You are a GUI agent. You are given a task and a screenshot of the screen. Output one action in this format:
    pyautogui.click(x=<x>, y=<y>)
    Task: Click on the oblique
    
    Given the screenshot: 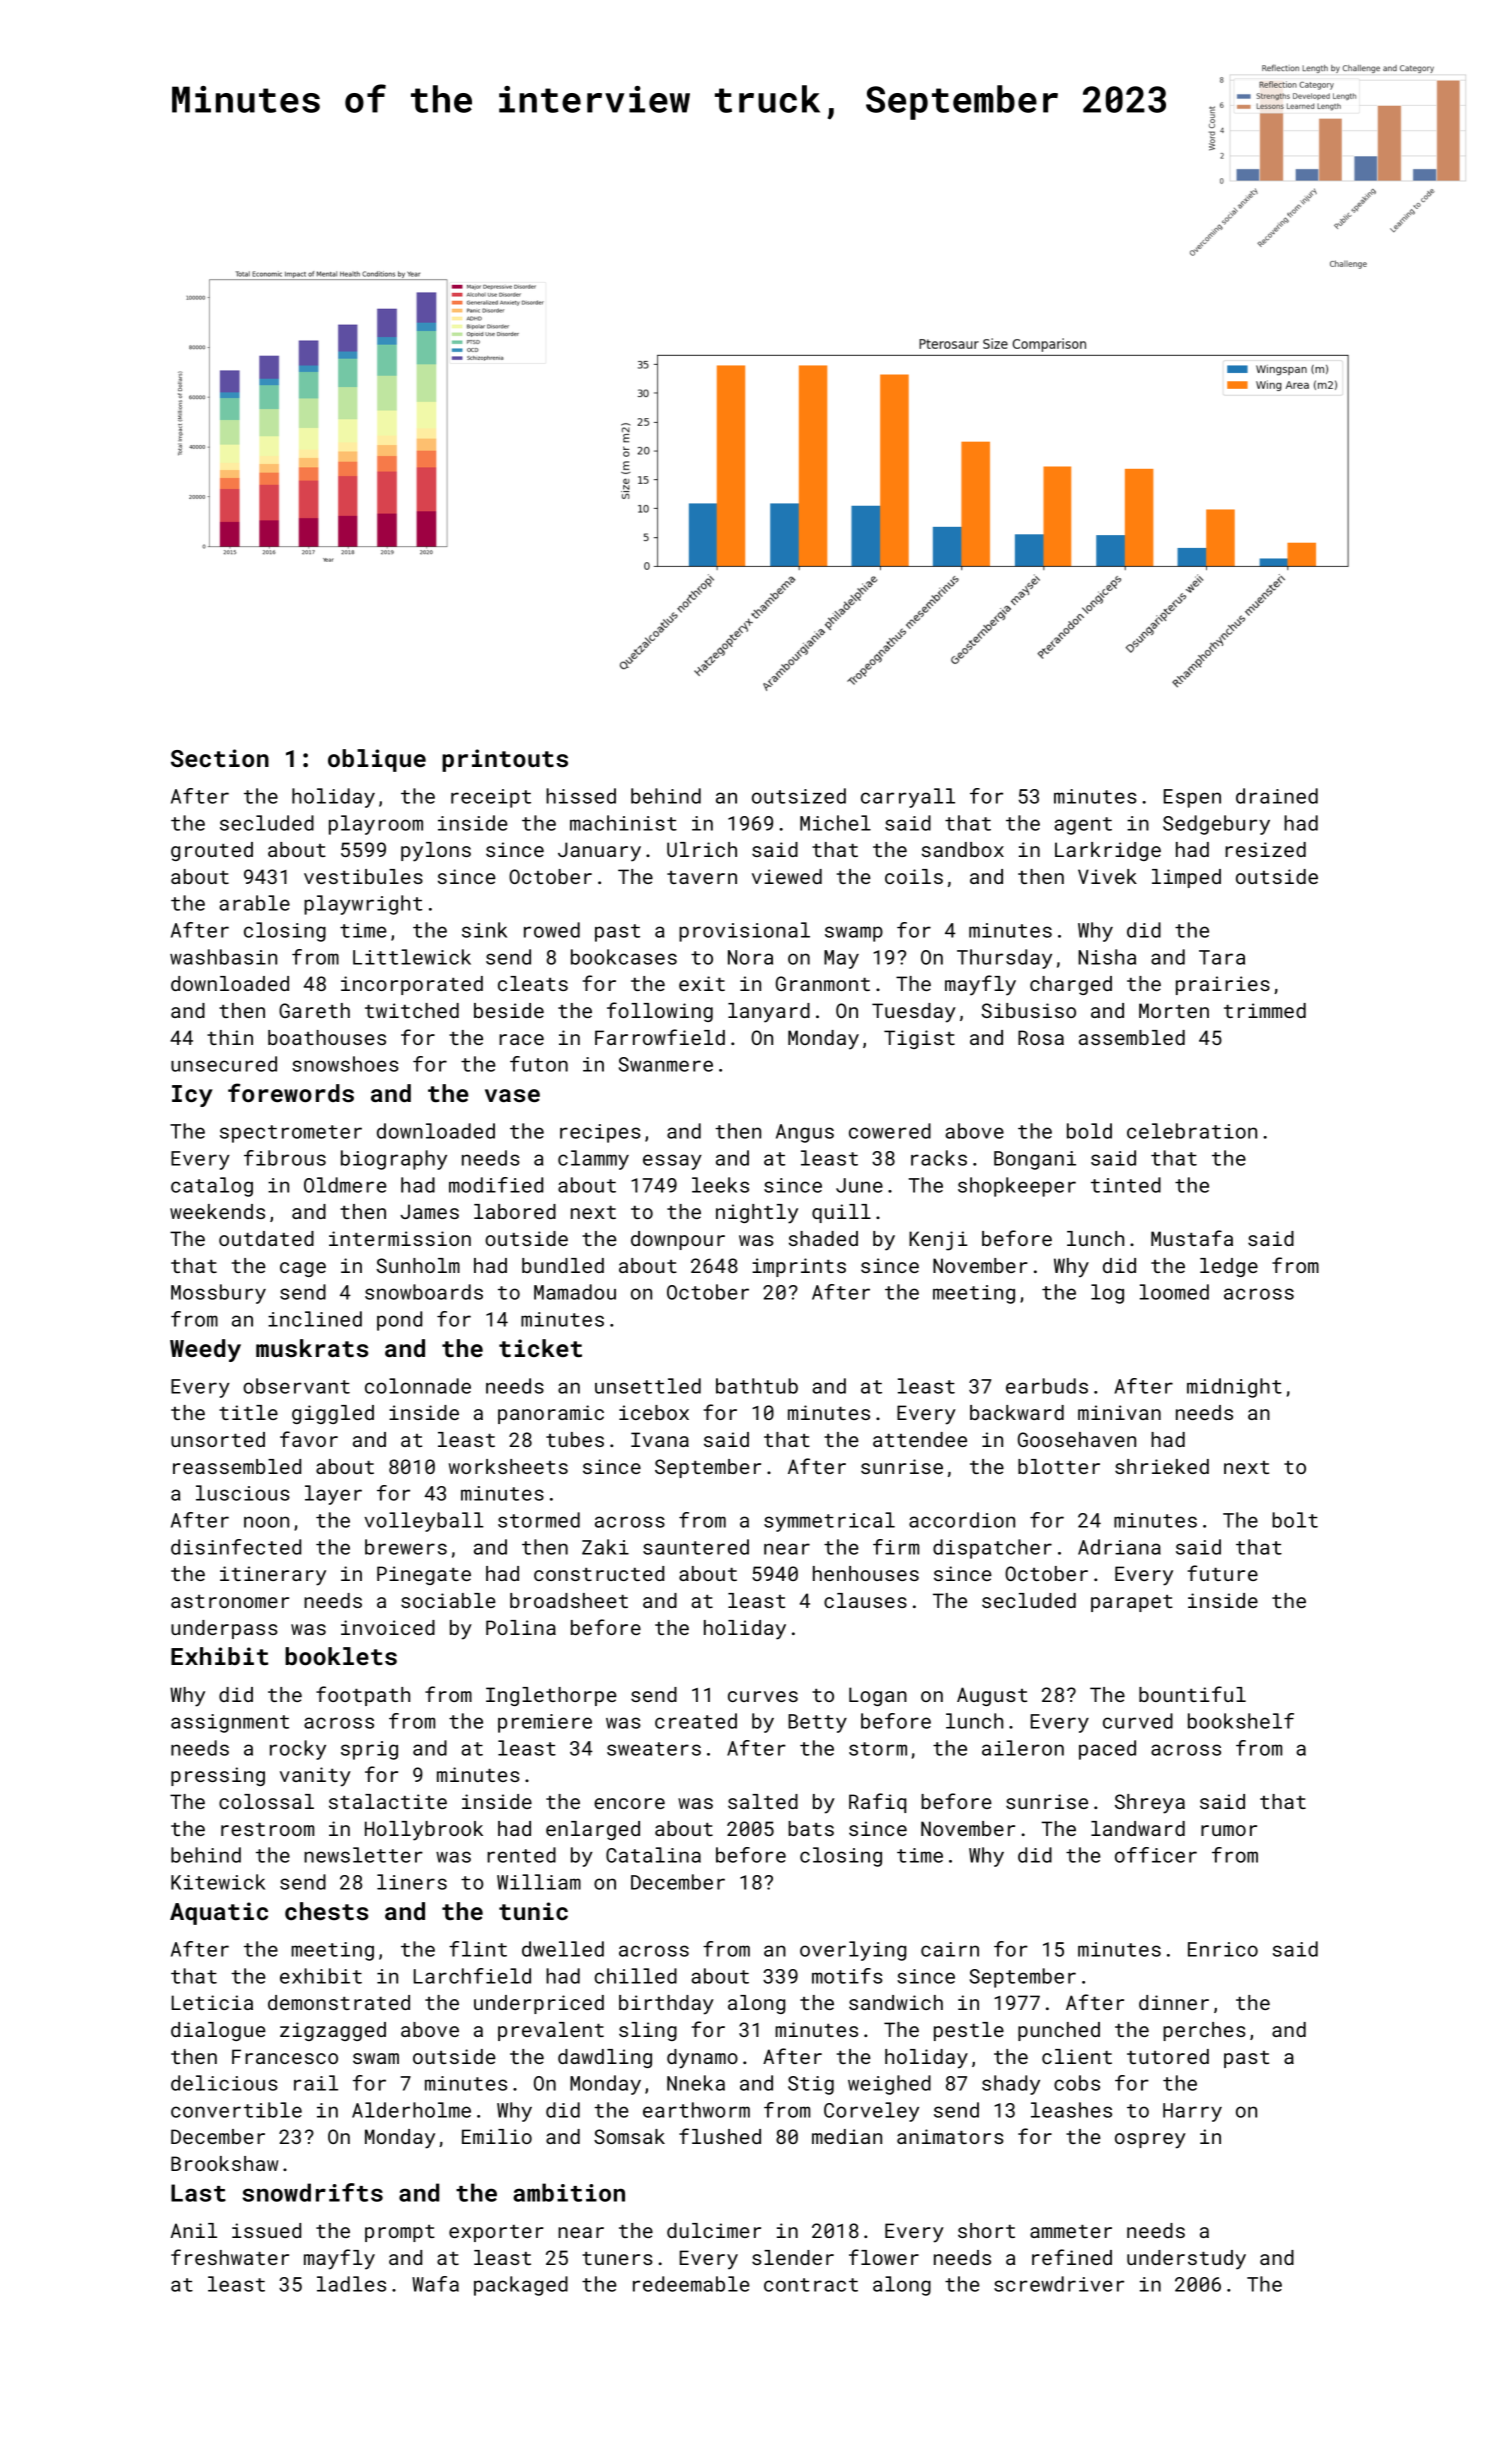 What is the action you would take?
    pyautogui.click(x=377, y=760)
